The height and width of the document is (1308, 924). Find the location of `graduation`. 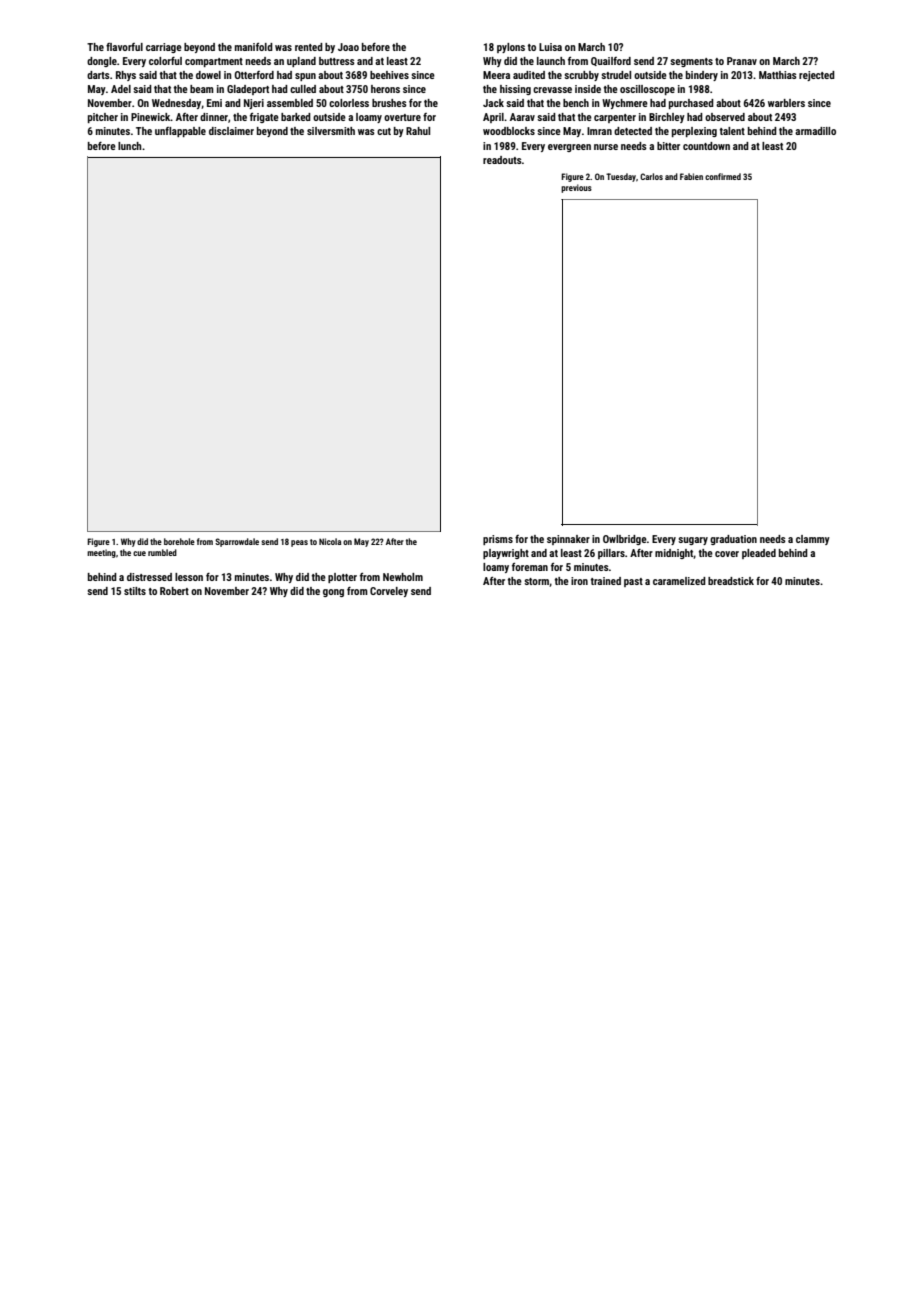

graduation is located at coordinates (733, 540).
